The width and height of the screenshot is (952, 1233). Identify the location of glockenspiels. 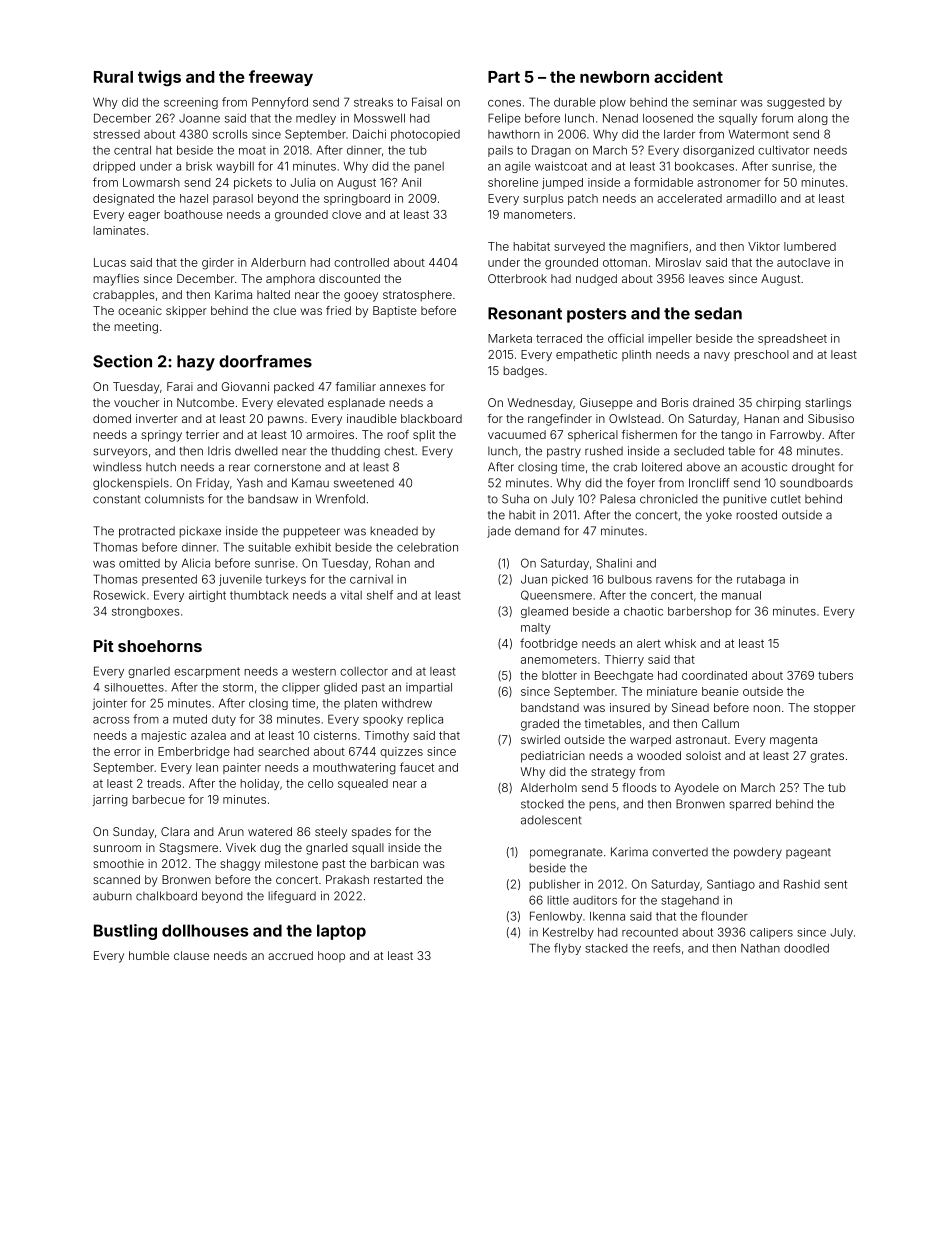
(131, 484).
